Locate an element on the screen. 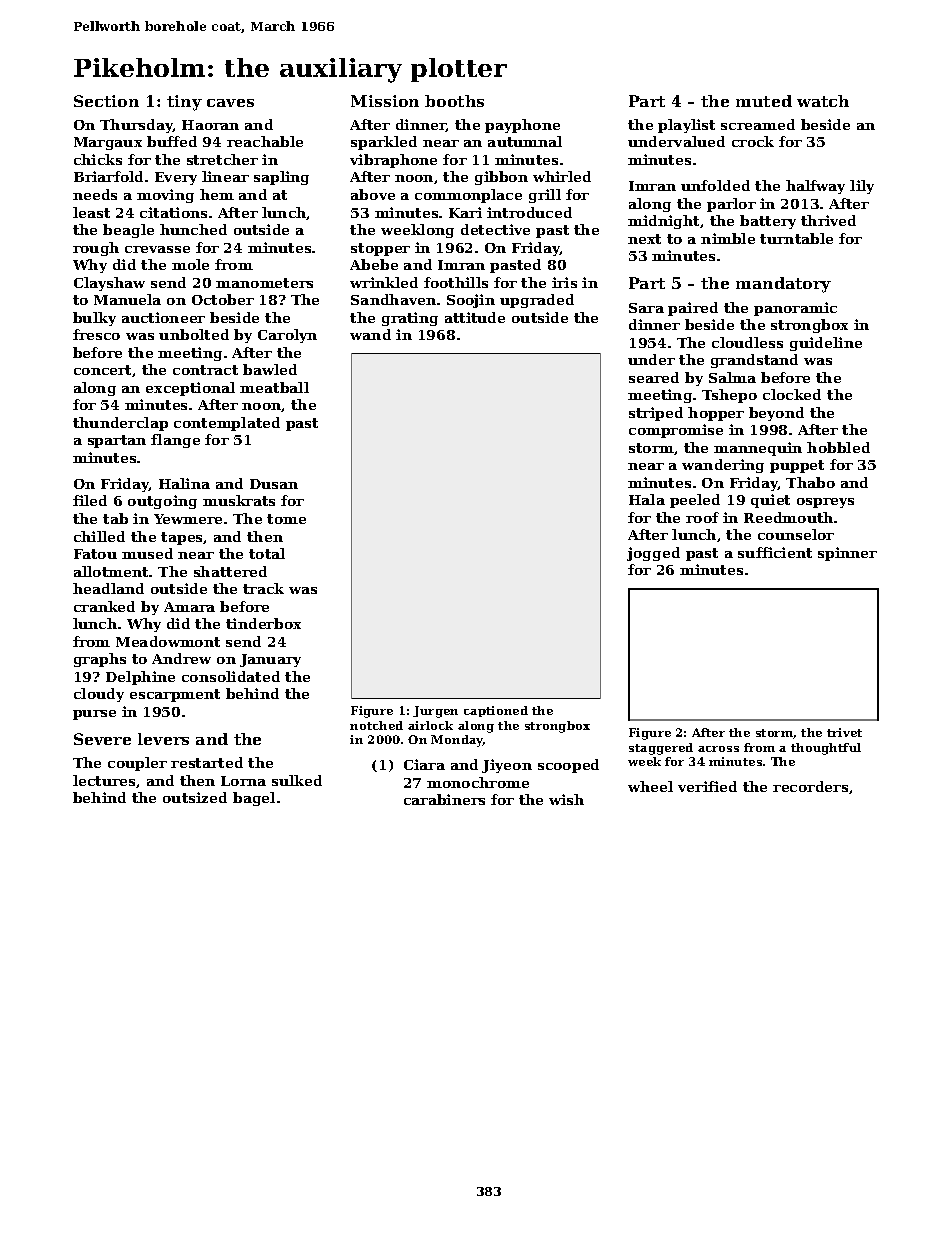 This screenshot has height=1233, width=952. playlist is located at coordinates (686, 126).
